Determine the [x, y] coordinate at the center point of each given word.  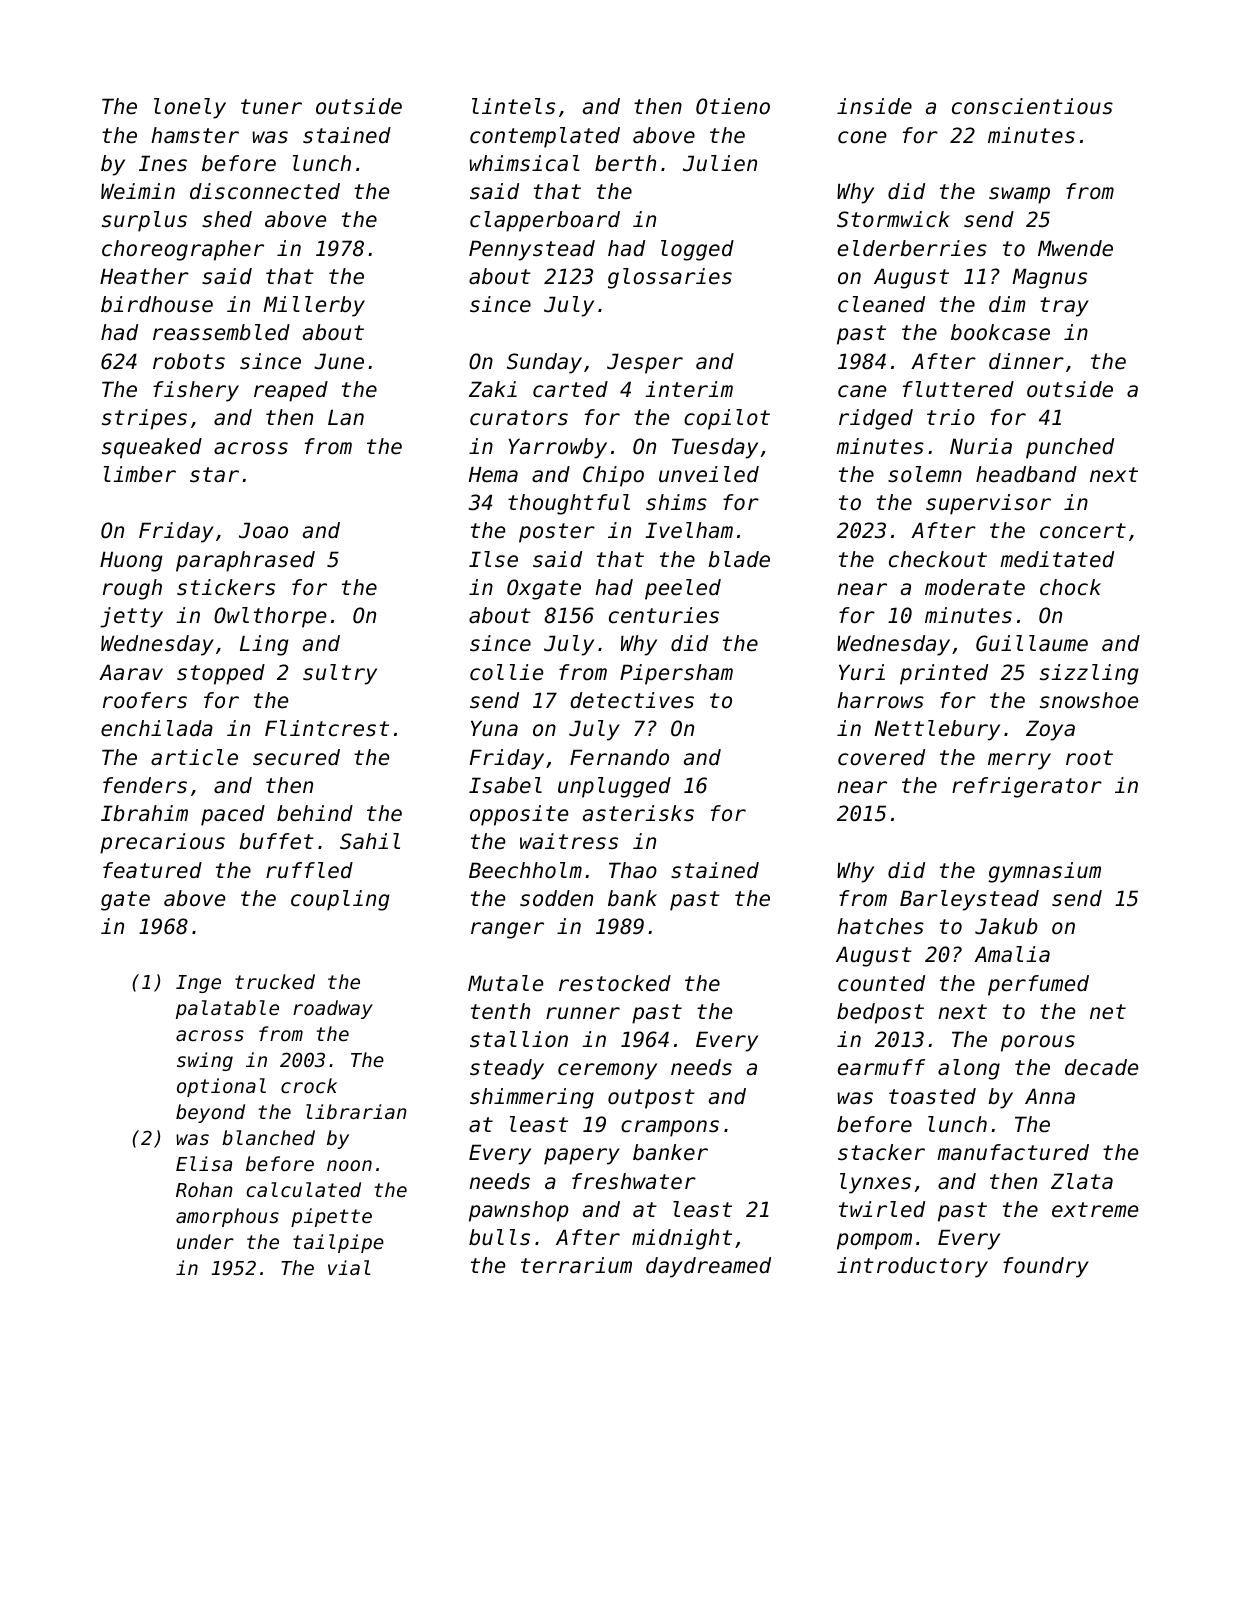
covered [881, 757]
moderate [975, 587]
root [1089, 758]
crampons [670, 1128]
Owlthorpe [270, 617]
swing [205, 1061]
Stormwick [893, 219]
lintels [513, 106]
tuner [271, 107]
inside [874, 106]
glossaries [670, 278]
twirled [882, 1209]
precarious [162, 843]
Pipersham [676, 674]
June [339, 361]
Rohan [204, 1189]
